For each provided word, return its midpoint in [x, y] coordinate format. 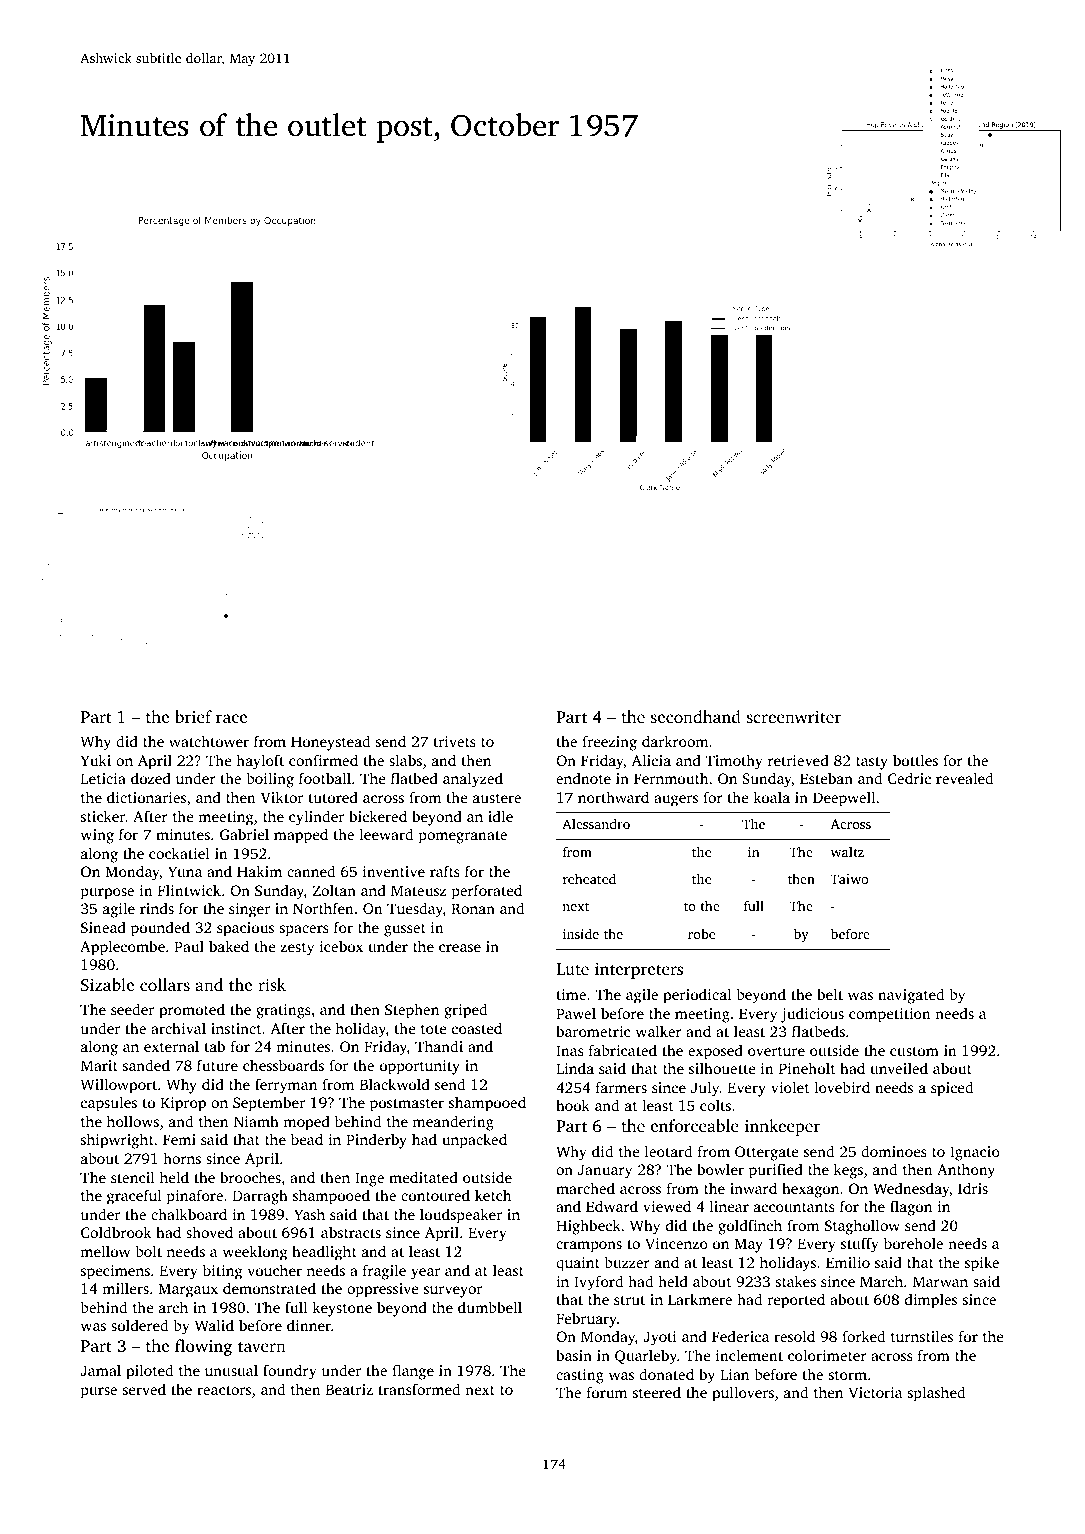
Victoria [875, 1392]
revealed [964, 778]
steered [657, 1392]
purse [99, 1393]
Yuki [96, 760]
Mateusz [418, 890]
